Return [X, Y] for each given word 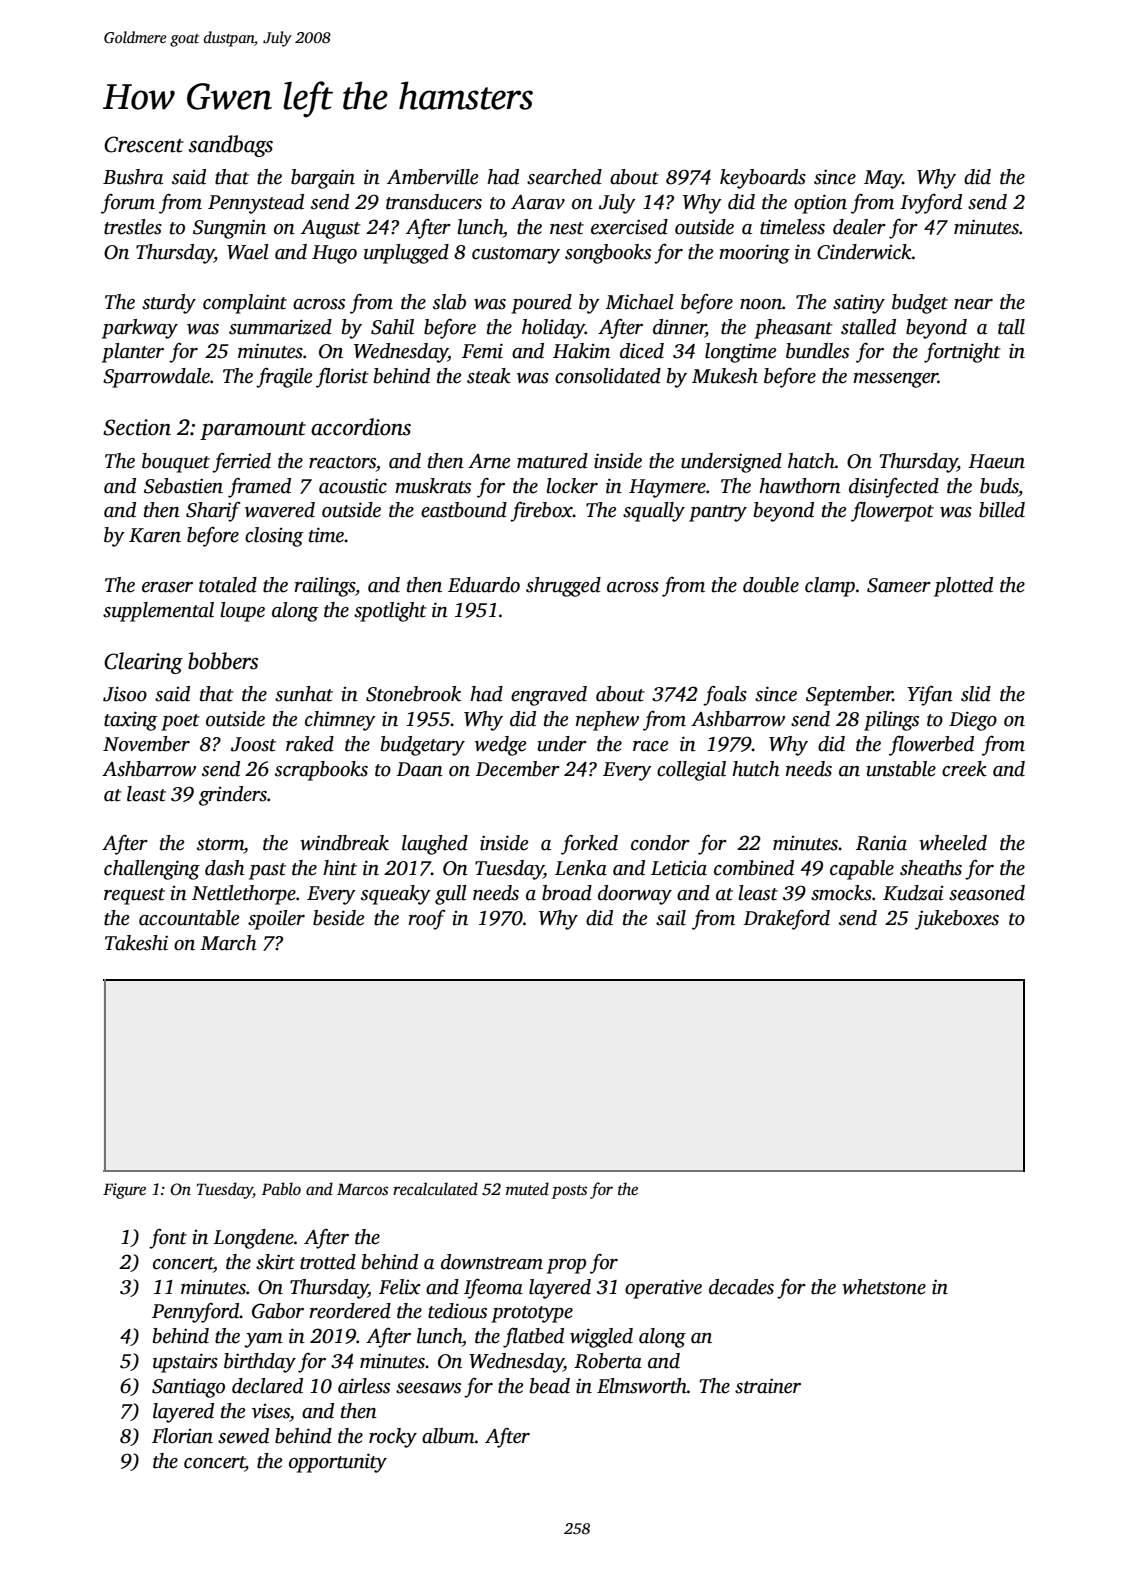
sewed [243, 1436]
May [883, 179]
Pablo [281, 1189]
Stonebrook [413, 694]
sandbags [231, 146]
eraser [167, 587]
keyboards [763, 179]
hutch [755, 769]
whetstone [884, 1287]
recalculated [435, 1189]
